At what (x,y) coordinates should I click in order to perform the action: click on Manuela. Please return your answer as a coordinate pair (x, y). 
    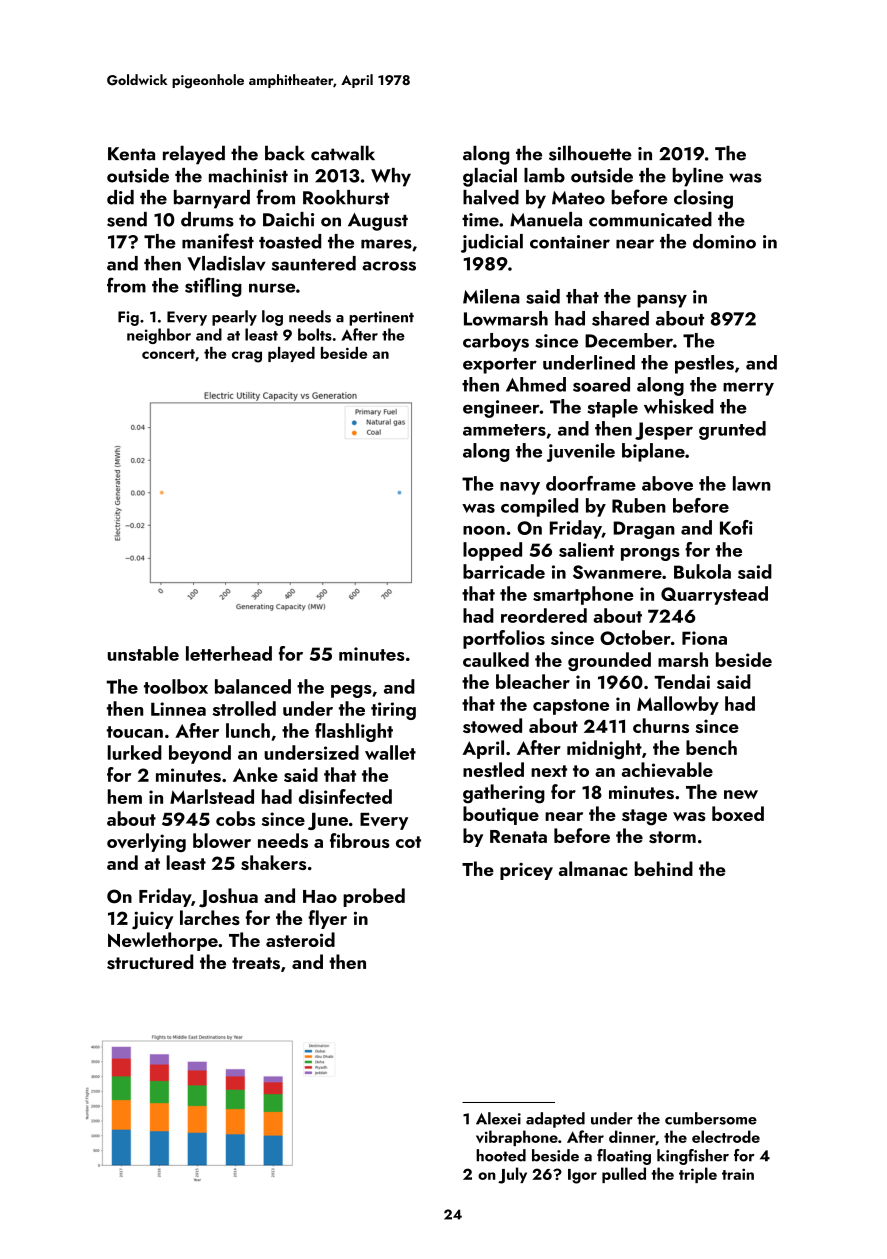
    Looking at the image, I should click on (546, 219).
